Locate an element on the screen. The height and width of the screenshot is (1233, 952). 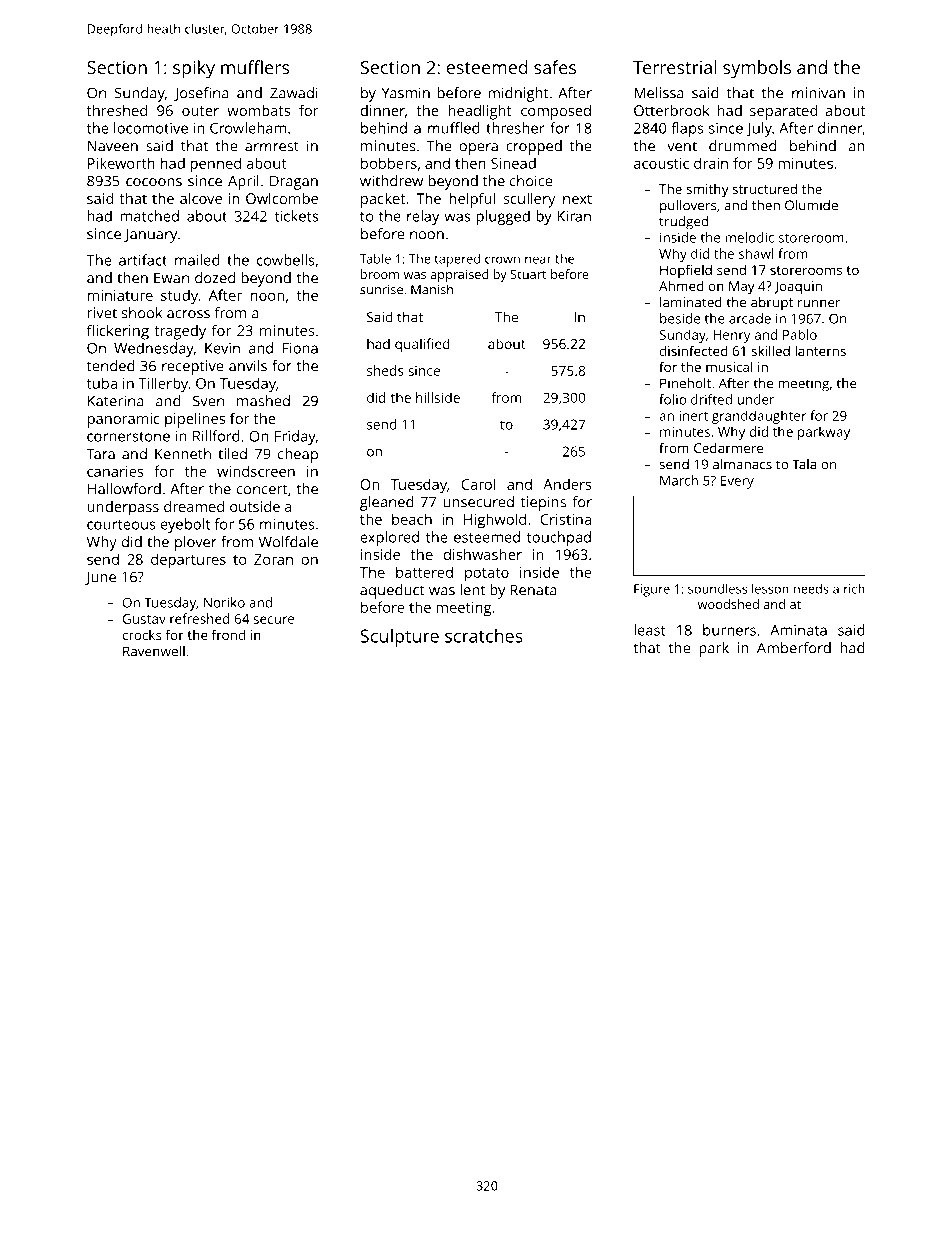
refreshed is located at coordinates (199, 618).
